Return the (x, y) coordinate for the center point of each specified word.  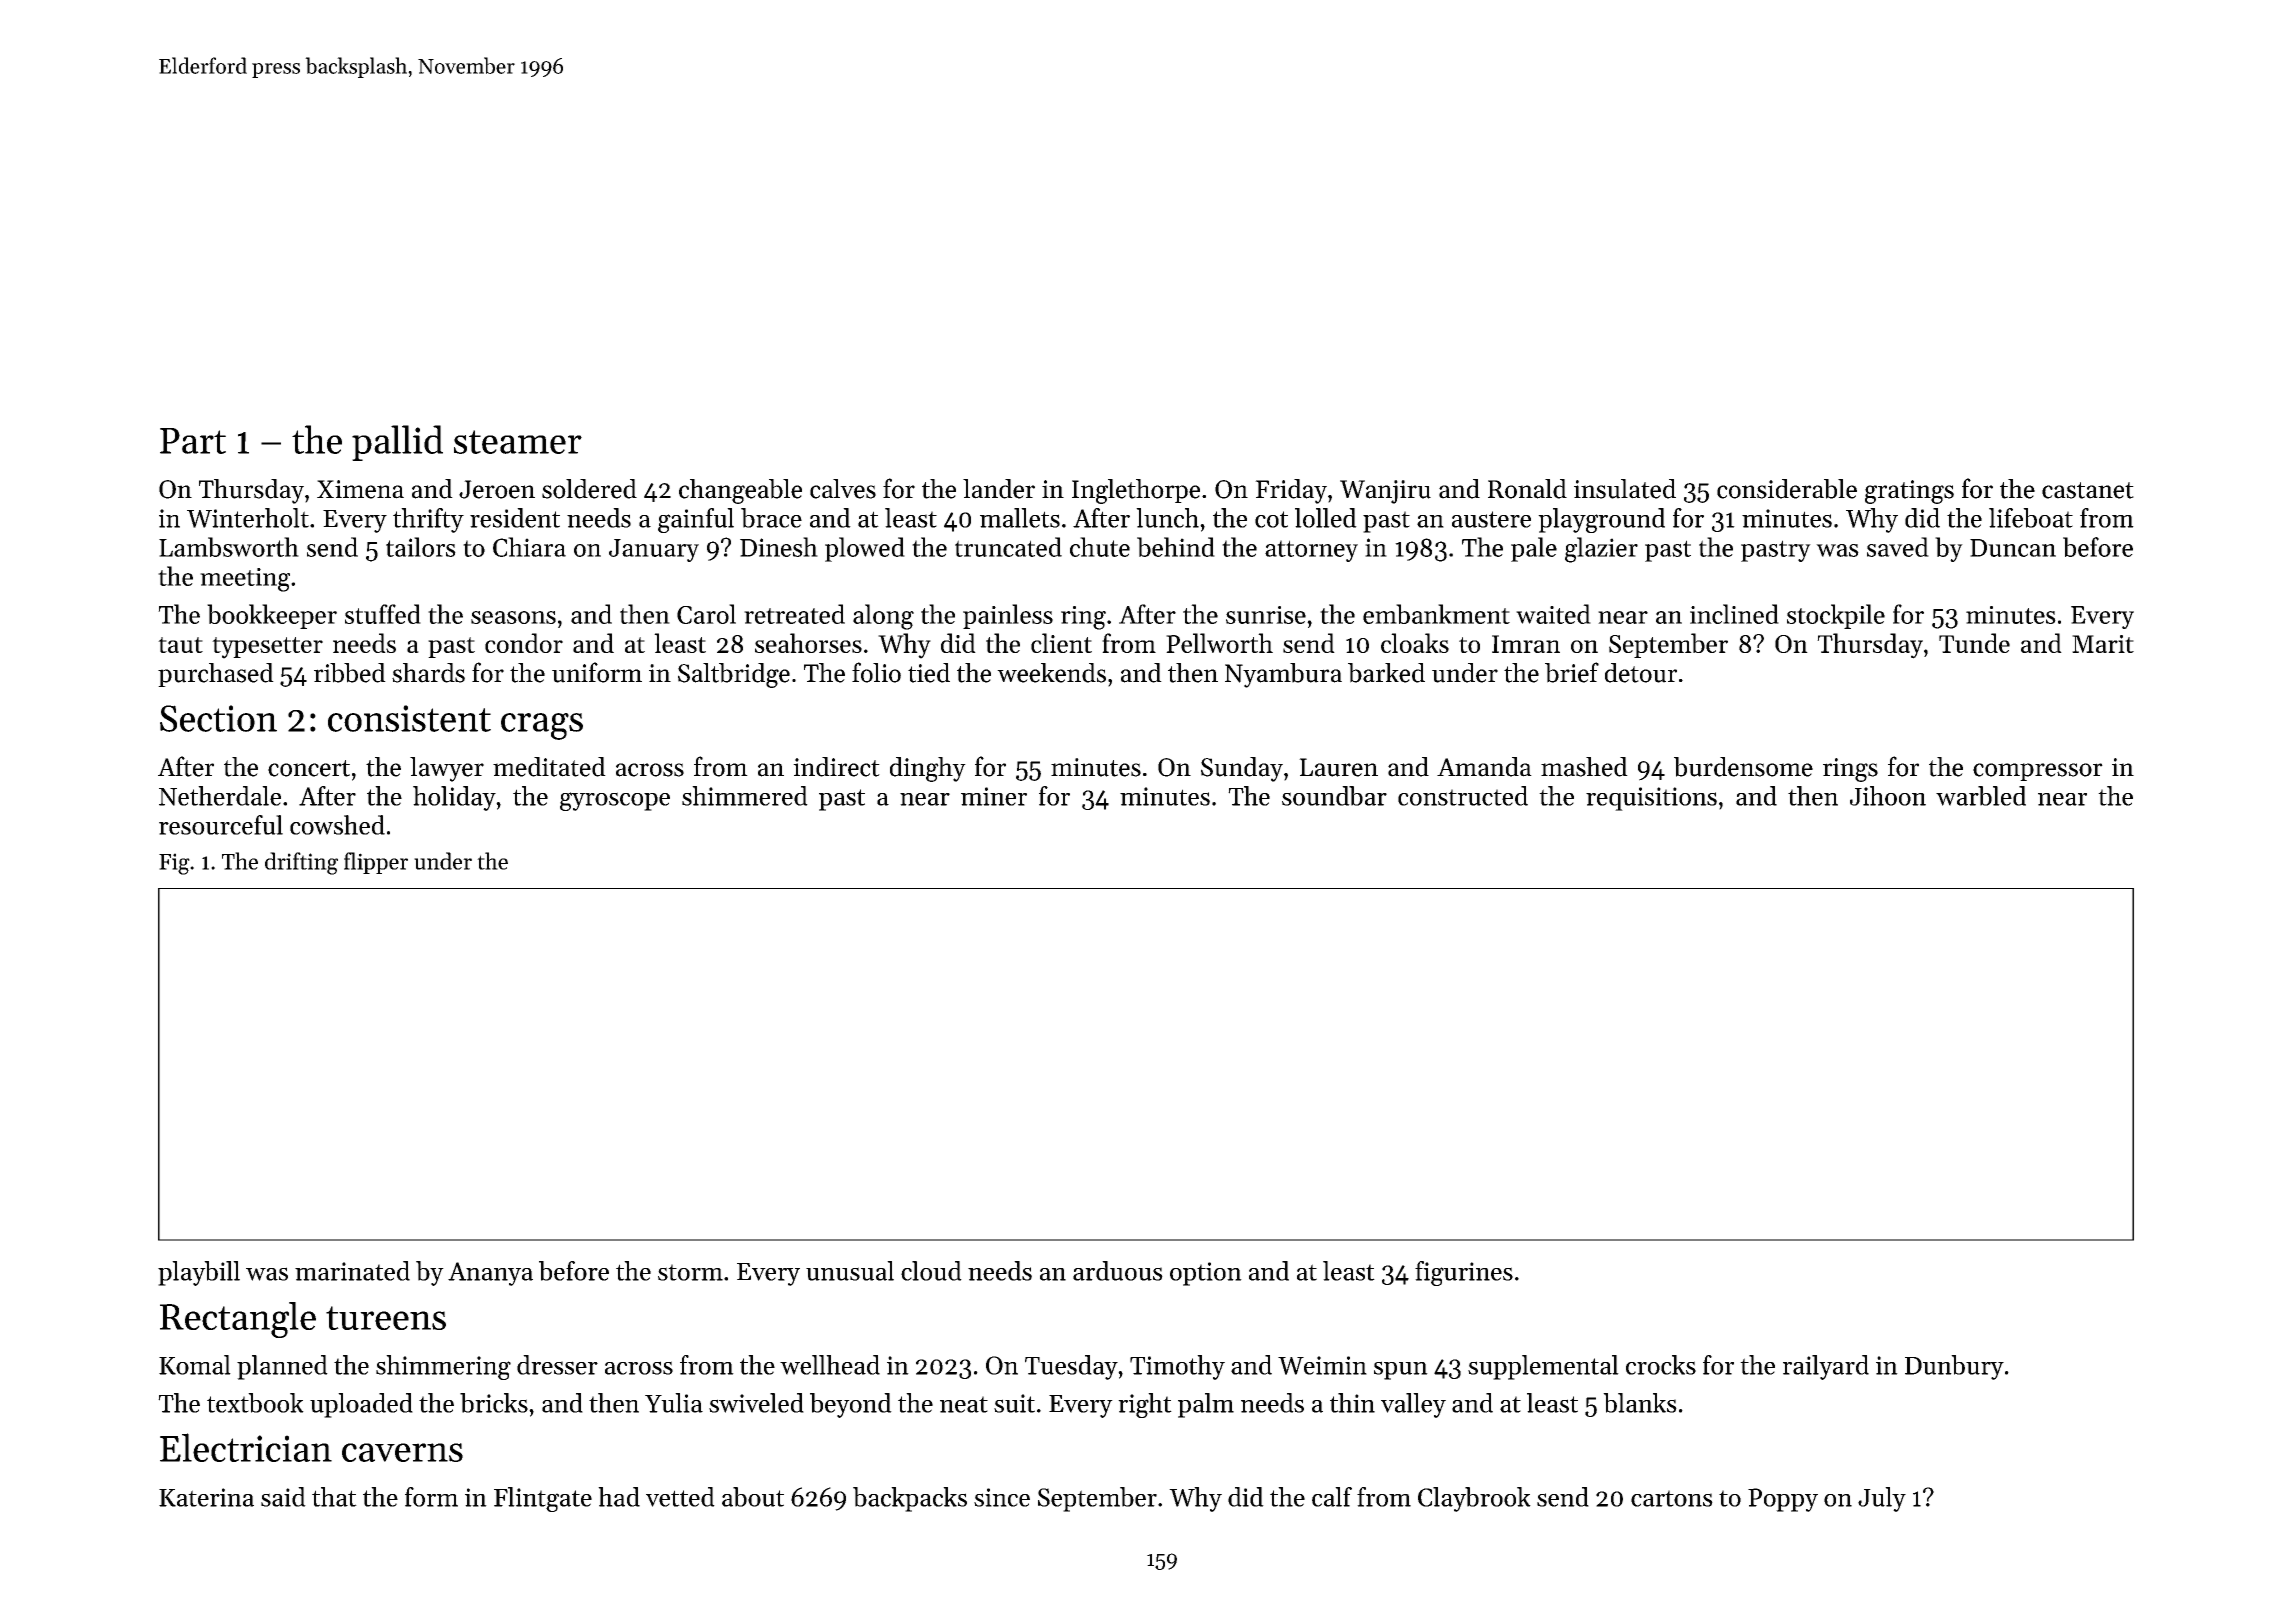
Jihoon (1888, 796)
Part (193, 441)
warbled (1981, 796)
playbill (199, 1273)
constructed (1463, 796)
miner (994, 796)
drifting (301, 863)
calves (843, 489)
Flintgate (543, 1499)
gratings (1909, 492)
